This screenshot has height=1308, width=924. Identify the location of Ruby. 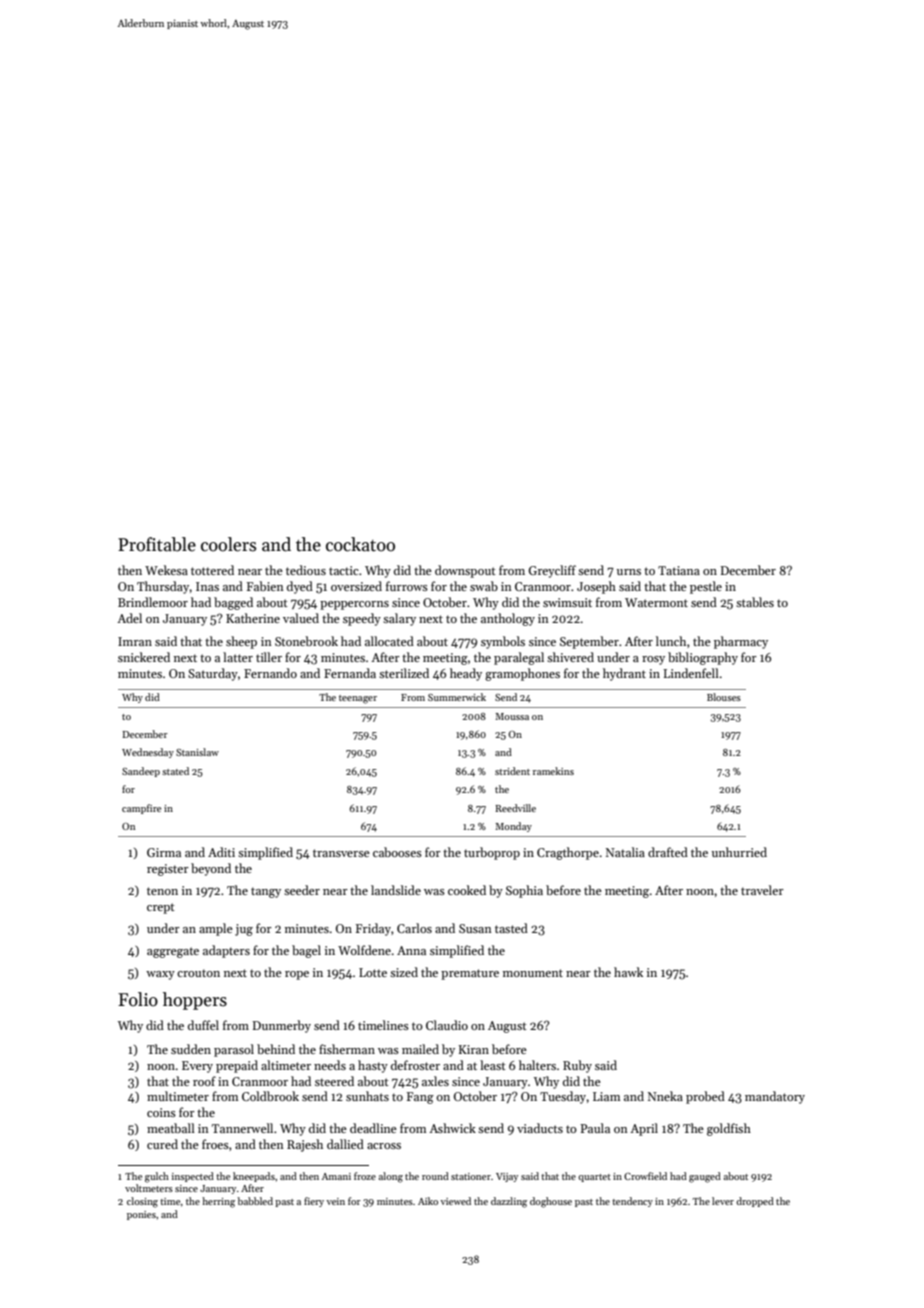
(577, 1066).
